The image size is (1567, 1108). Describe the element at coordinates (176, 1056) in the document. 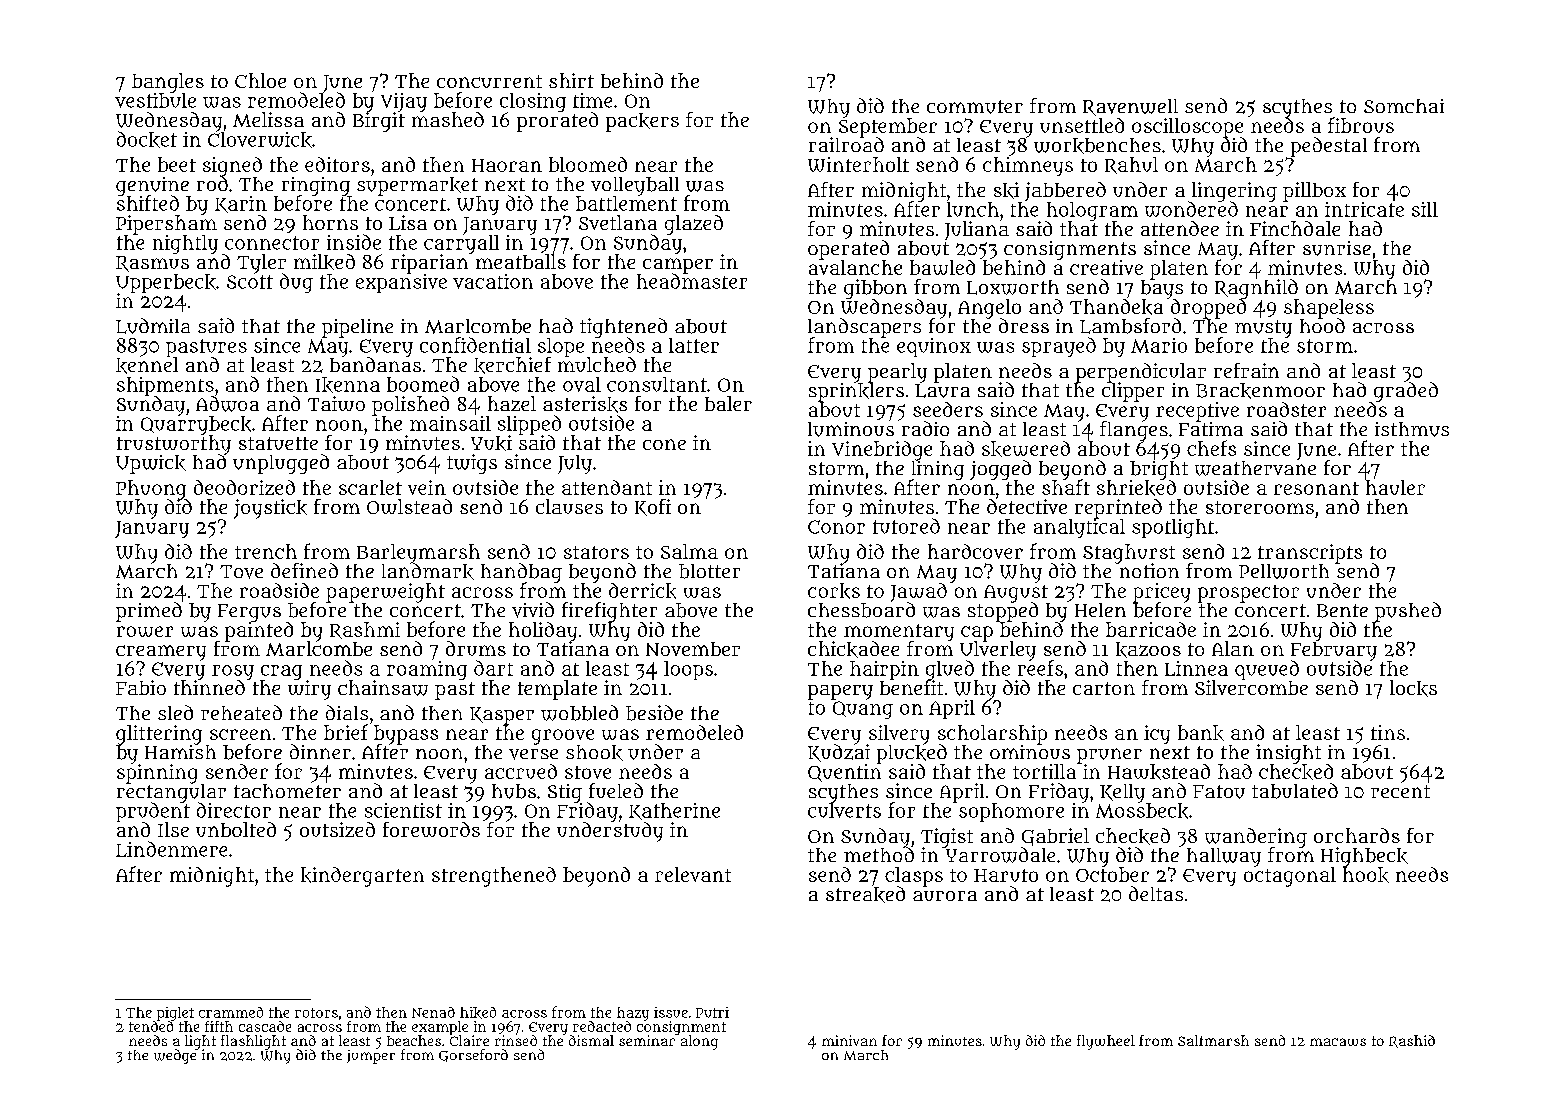

I see `wedge` at that location.
